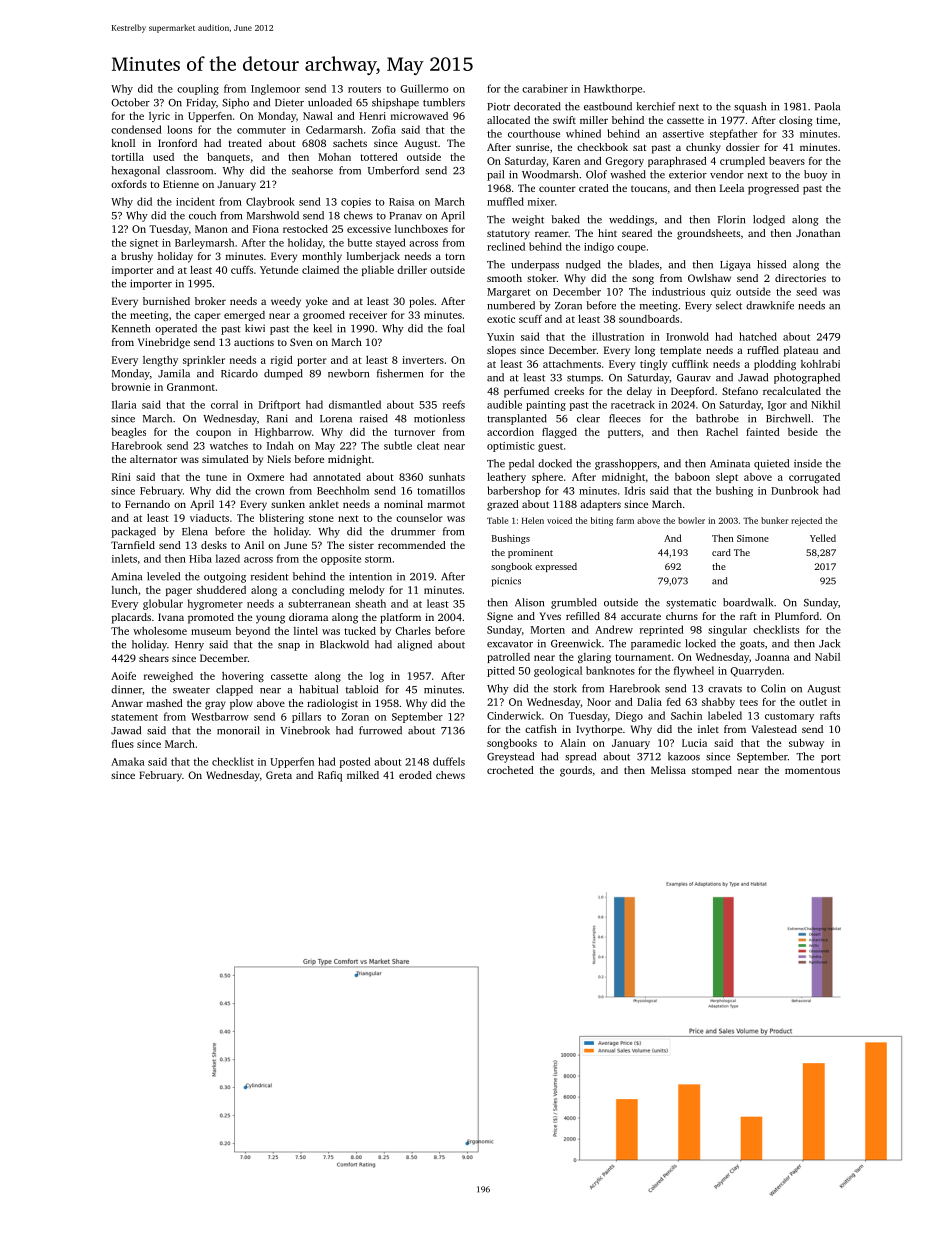  What do you see at coordinates (350, 143) in the image?
I see `sachets` at bounding box center [350, 143].
